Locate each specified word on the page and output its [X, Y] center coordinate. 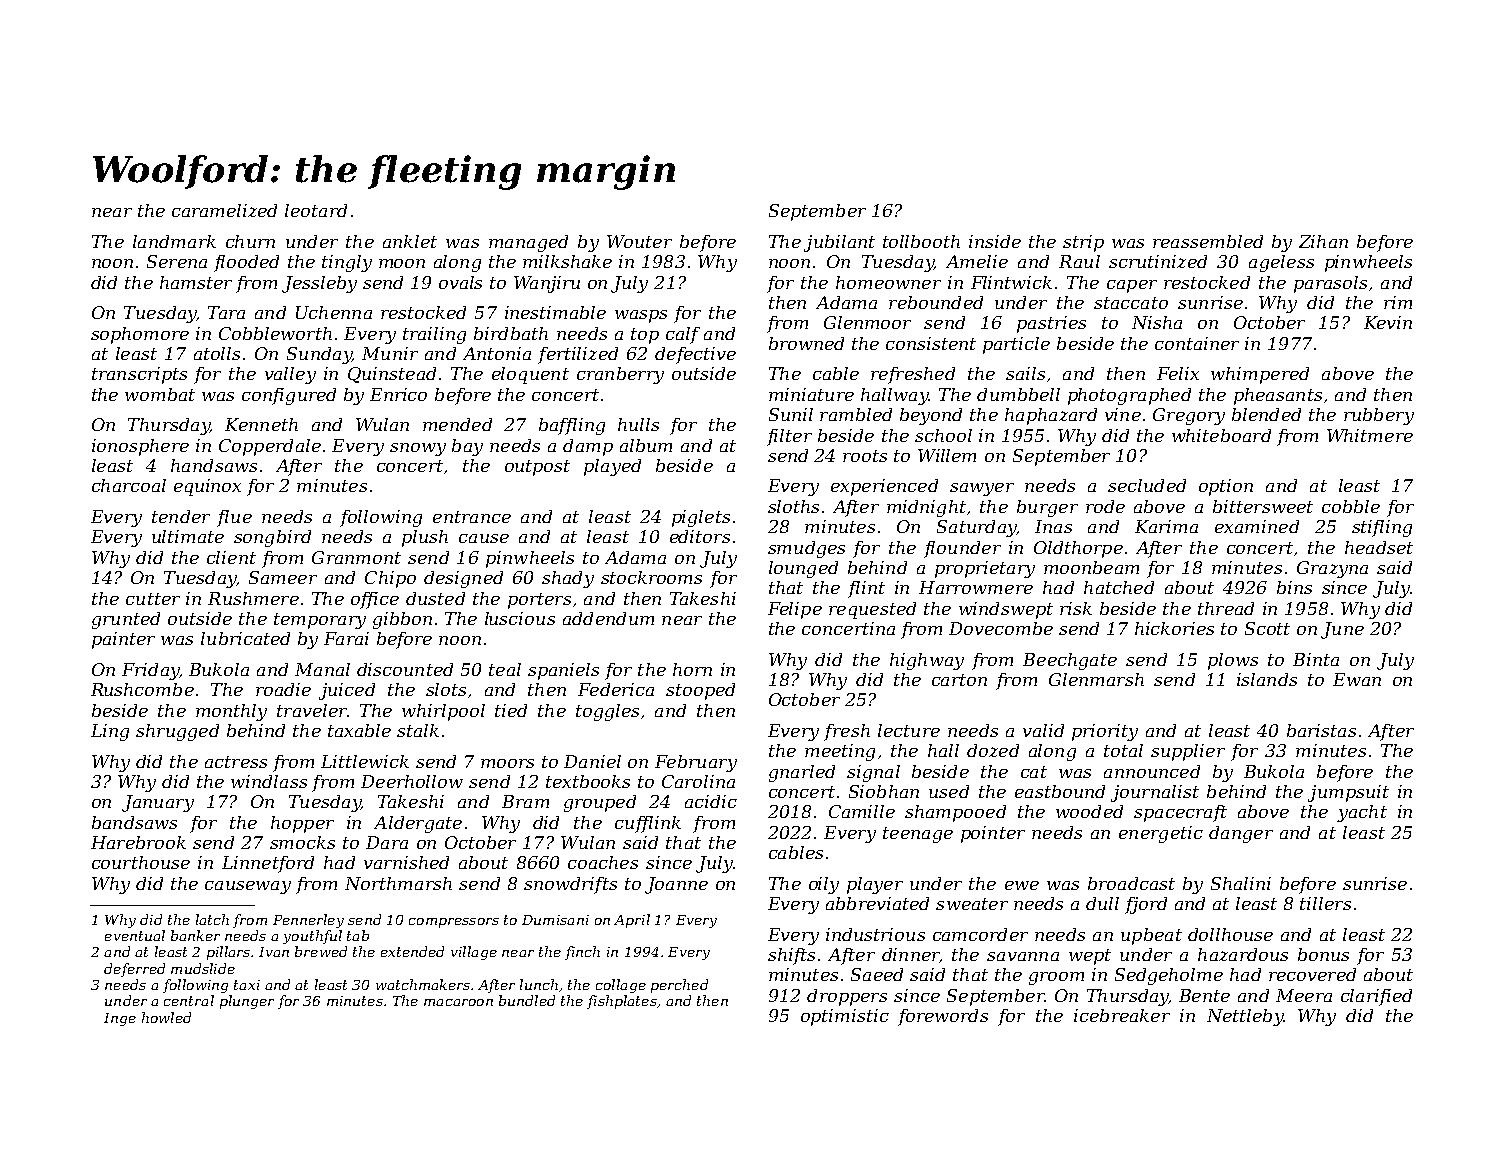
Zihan [1323, 241]
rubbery [1379, 416]
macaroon [458, 1002]
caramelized [224, 210]
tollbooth [921, 241]
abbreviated [877, 903]
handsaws [214, 465]
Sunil [791, 414]
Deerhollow [412, 781]
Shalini [1241, 883]
